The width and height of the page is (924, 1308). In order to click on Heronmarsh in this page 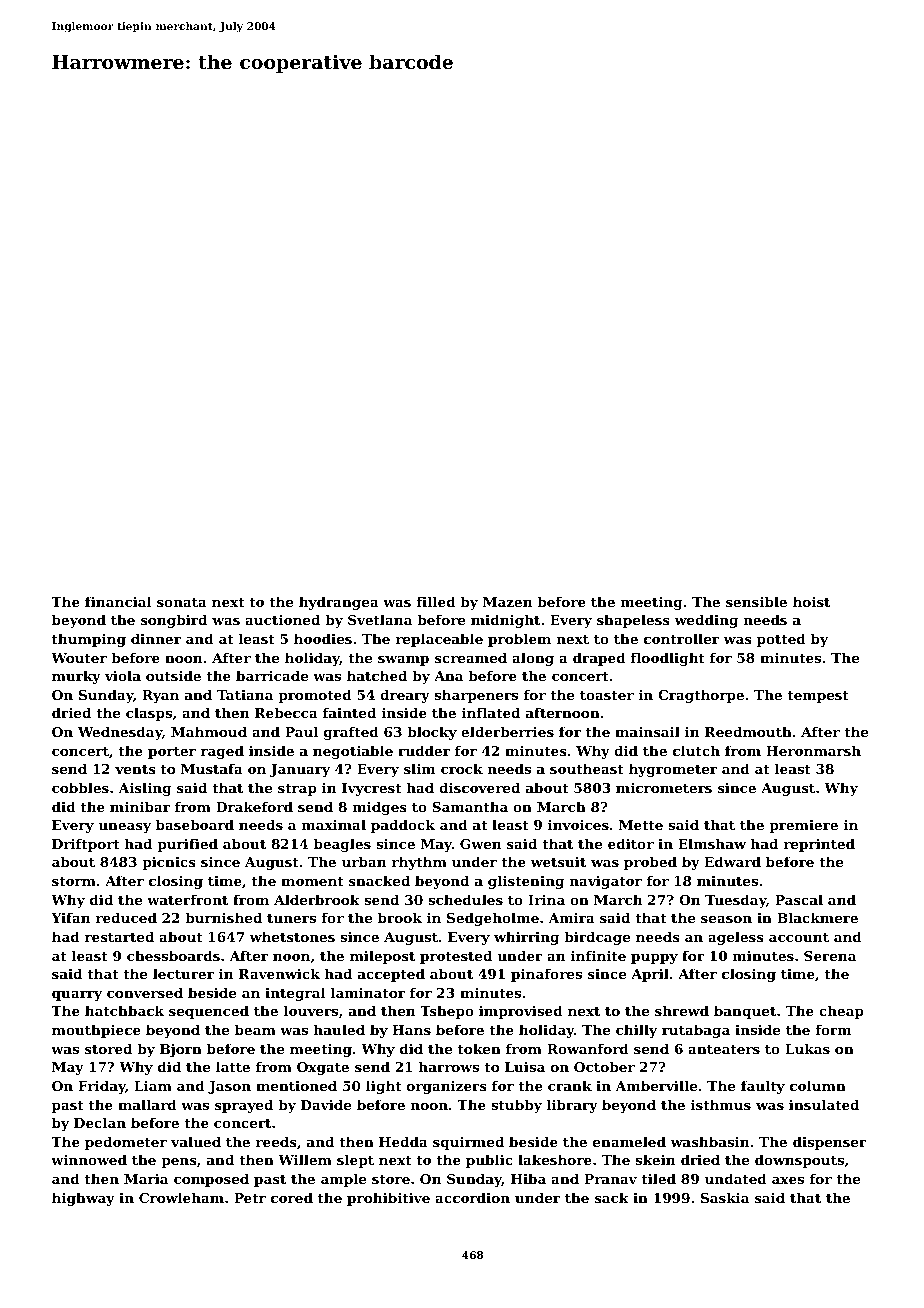, I will do `click(813, 750)`.
